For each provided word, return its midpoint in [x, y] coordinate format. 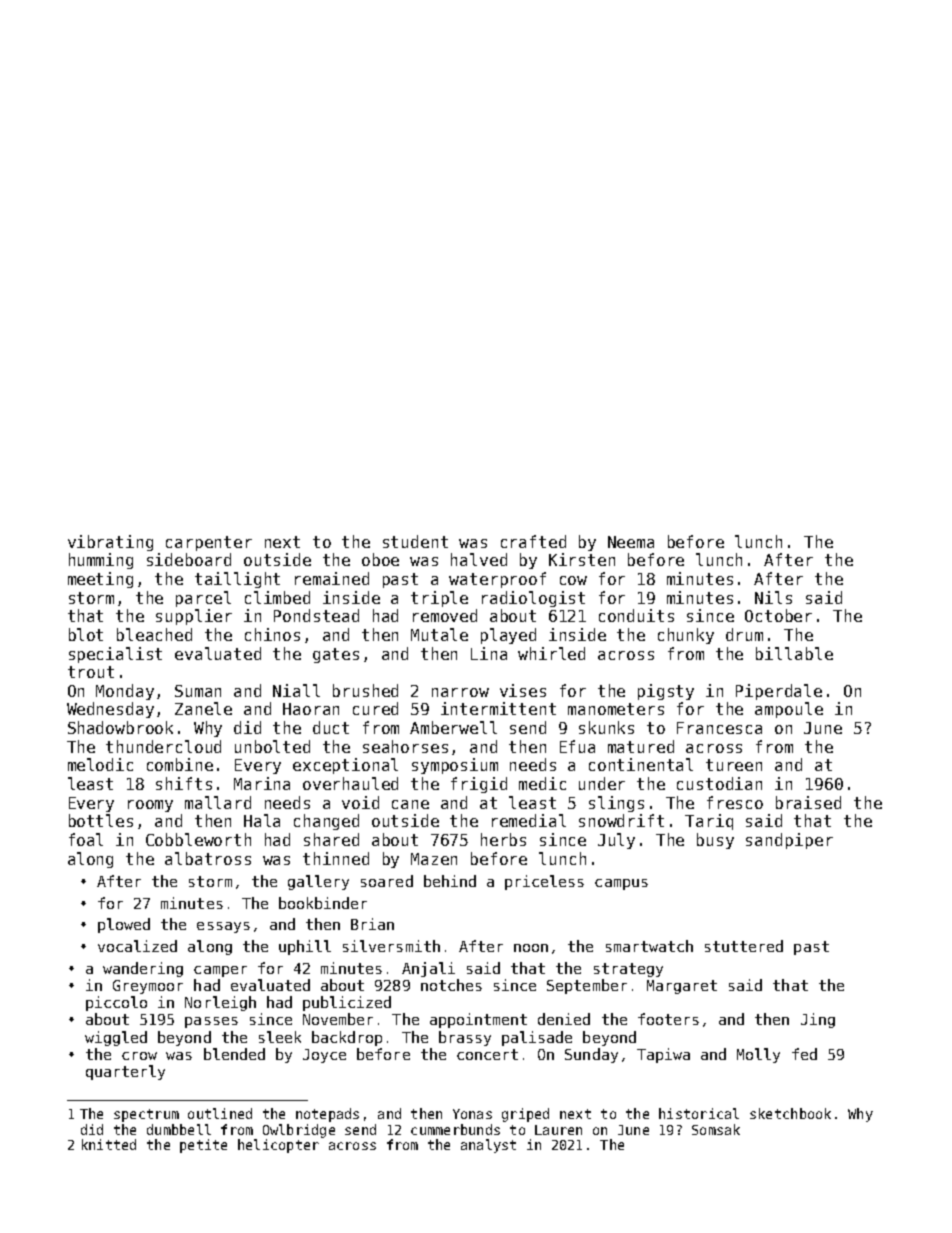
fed [804, 1054]
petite [203, 1146]
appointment [478, 1020]
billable [794, 653]
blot [86, 634]
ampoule [789, 710]
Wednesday [110, 710]
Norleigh [220, 1003]
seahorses [405, 746]
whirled [551, 653]
